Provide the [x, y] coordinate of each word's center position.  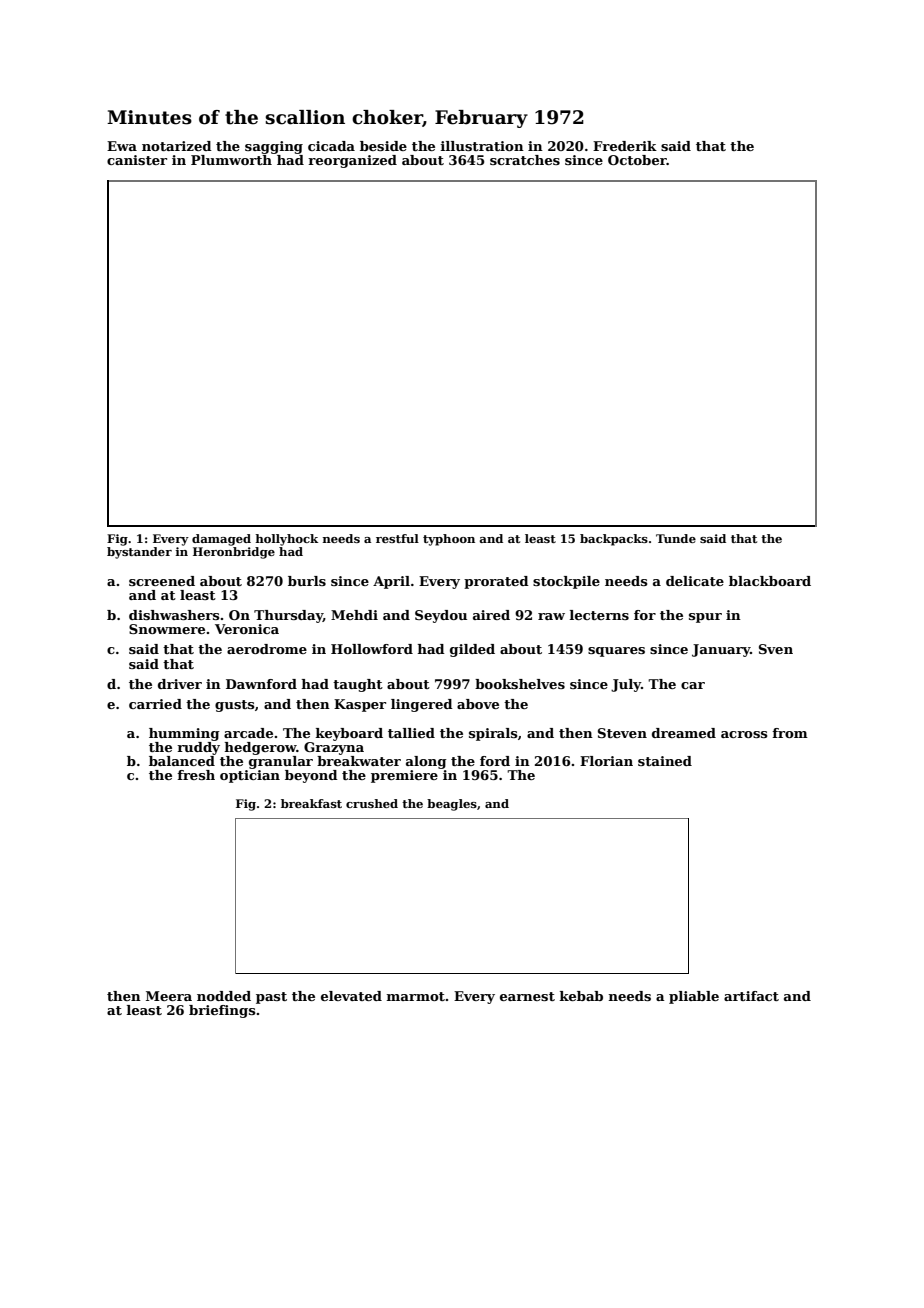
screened [162, 581]
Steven [622, 733]
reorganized [352, 161]
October [637, 160]
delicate [695, 581]
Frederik [625, 146]
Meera [169, 996]
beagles [452, 805]
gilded [472, 650]
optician [250, 776]
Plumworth [231, 160]
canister [137, 160]
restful [397, 538]
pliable [694, 997]
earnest [527, 996]
